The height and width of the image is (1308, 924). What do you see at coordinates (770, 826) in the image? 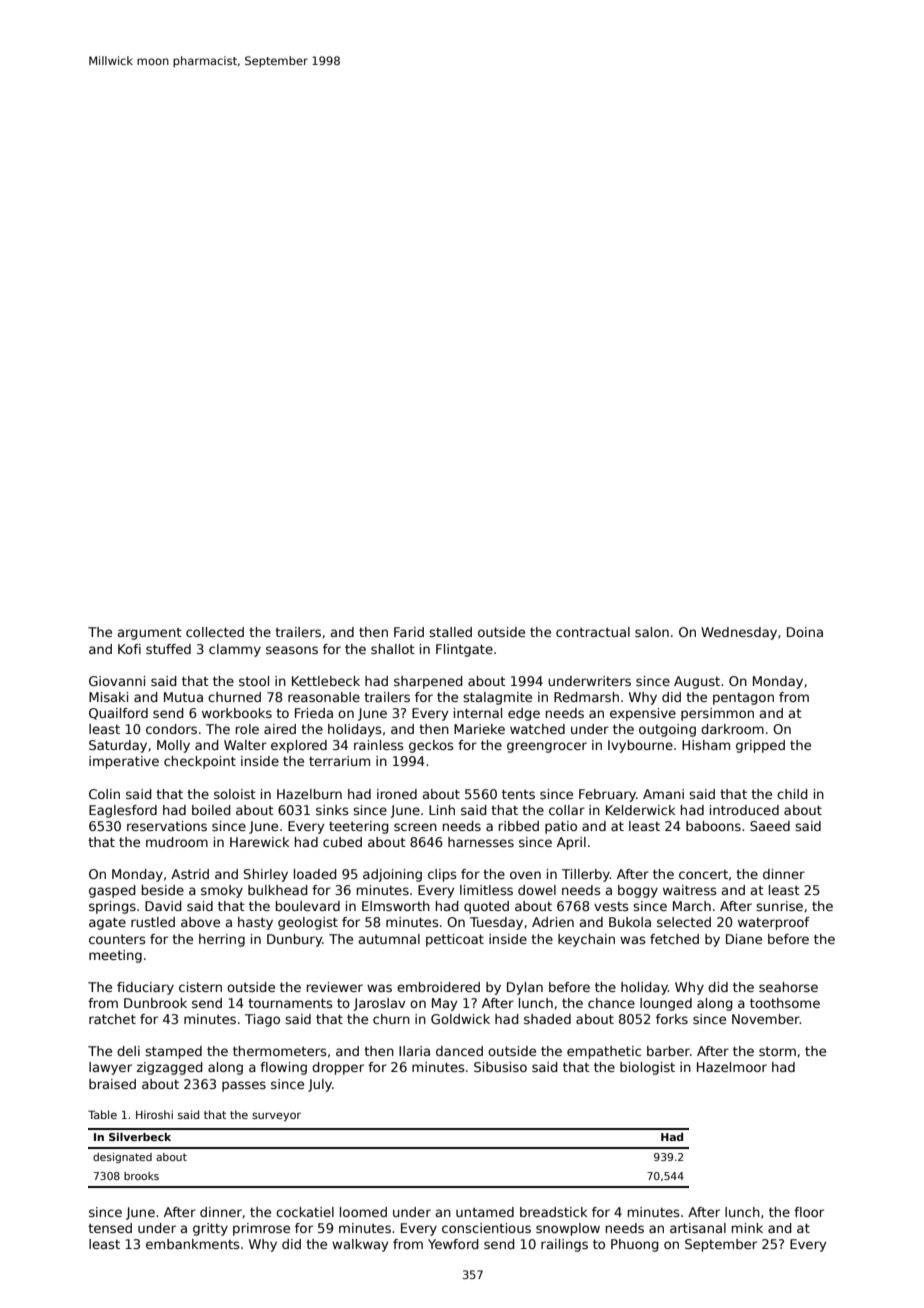
I see `Saeed` at bounding box center [770, 826].
